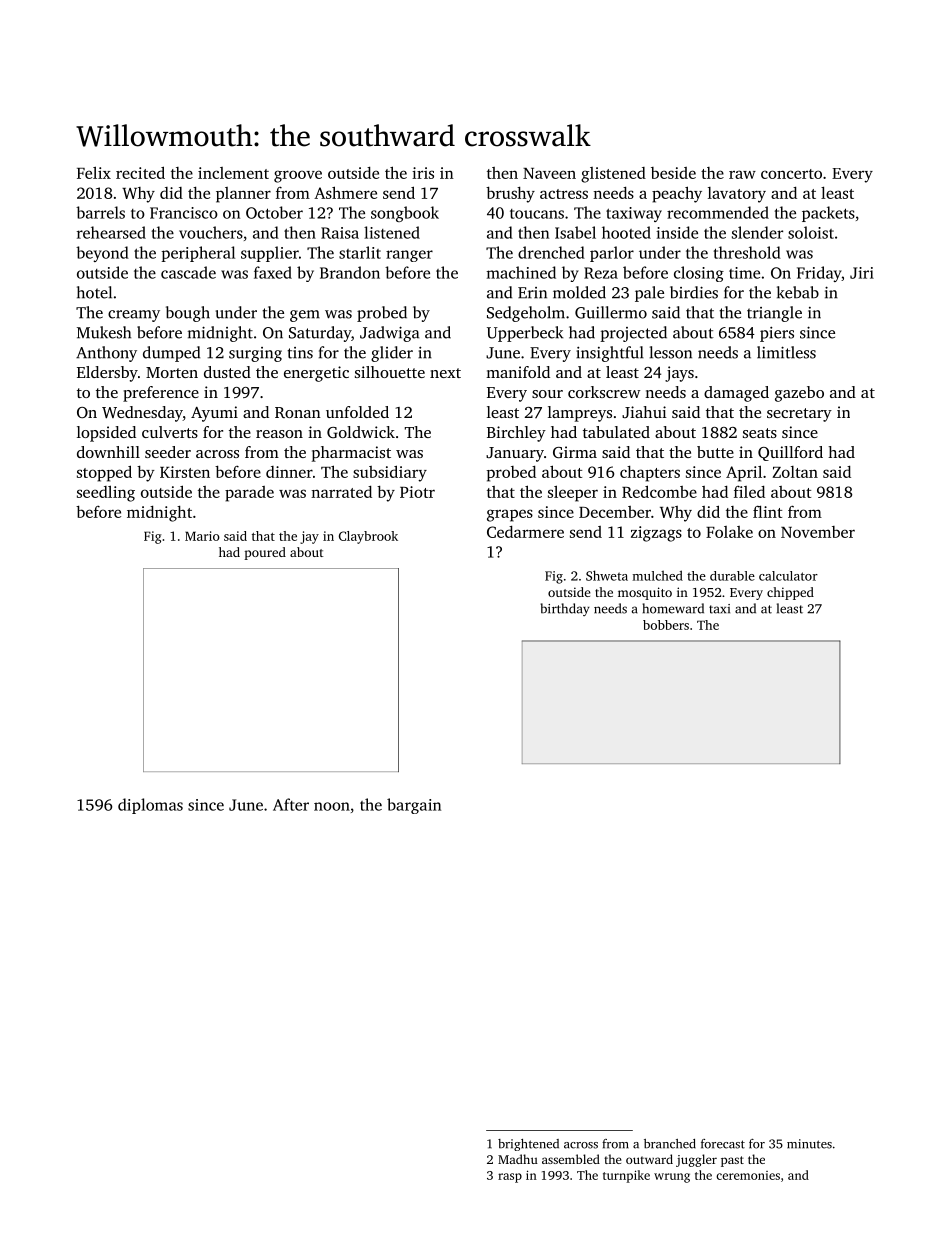 This page has height=1233, width=952. What do you see at coordinates (255, 354) in the page?
I see `surging` at bounding box center [255, 354].
